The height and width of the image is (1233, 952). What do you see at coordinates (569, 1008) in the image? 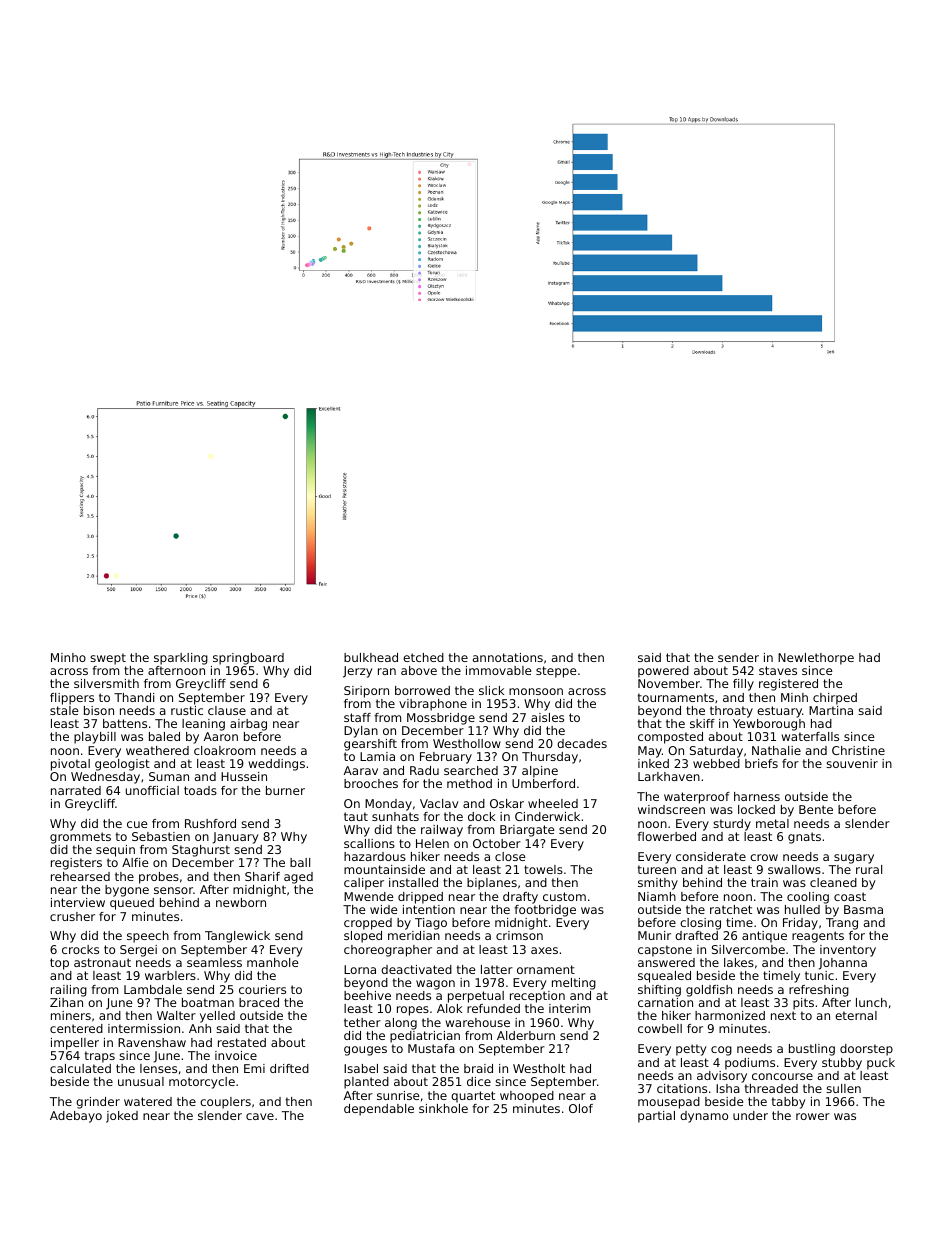
I see `interim` at bounding box center [569, 1008].
